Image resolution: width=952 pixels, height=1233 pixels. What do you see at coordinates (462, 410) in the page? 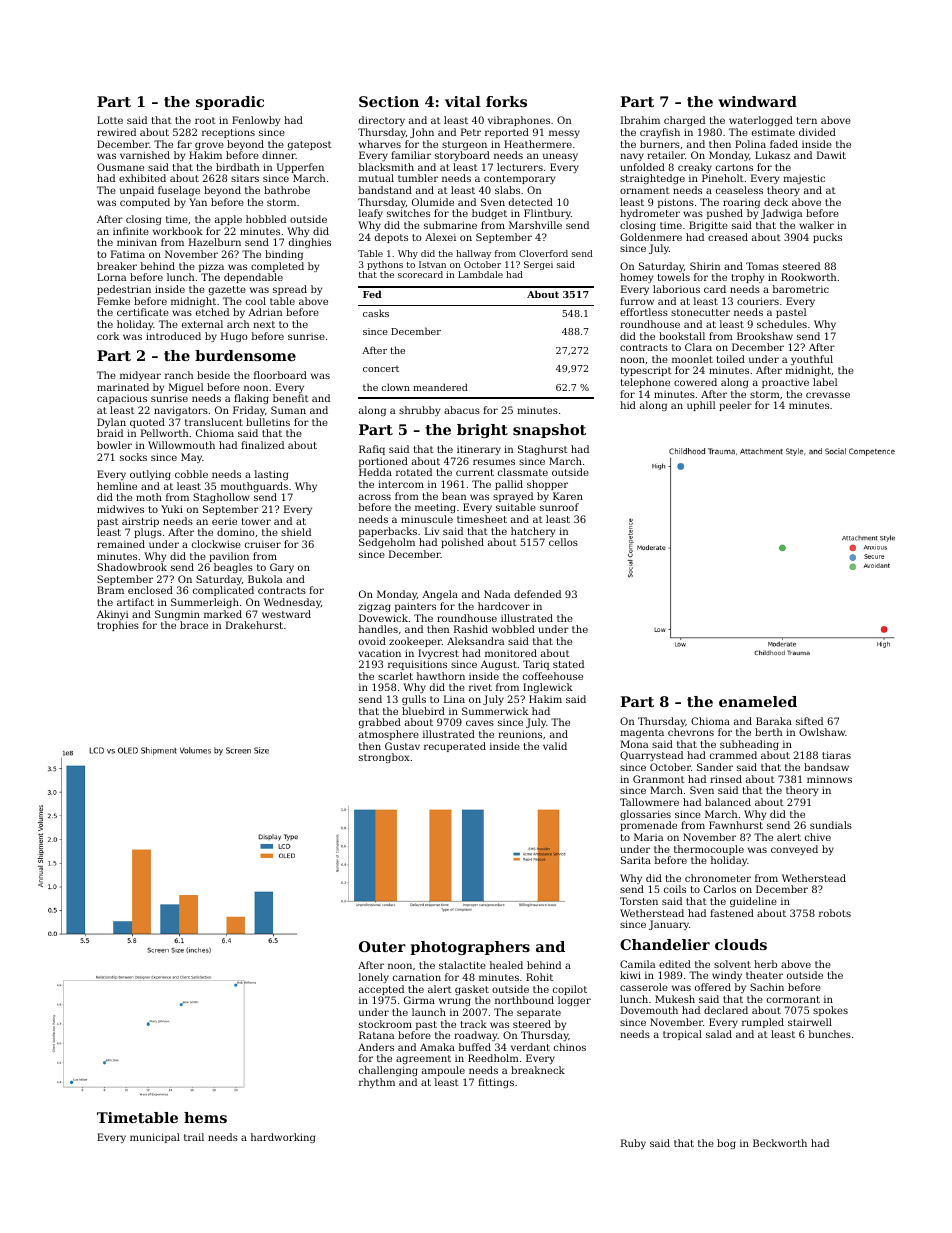
I see `abacus` at bounding box center [462, 410].
